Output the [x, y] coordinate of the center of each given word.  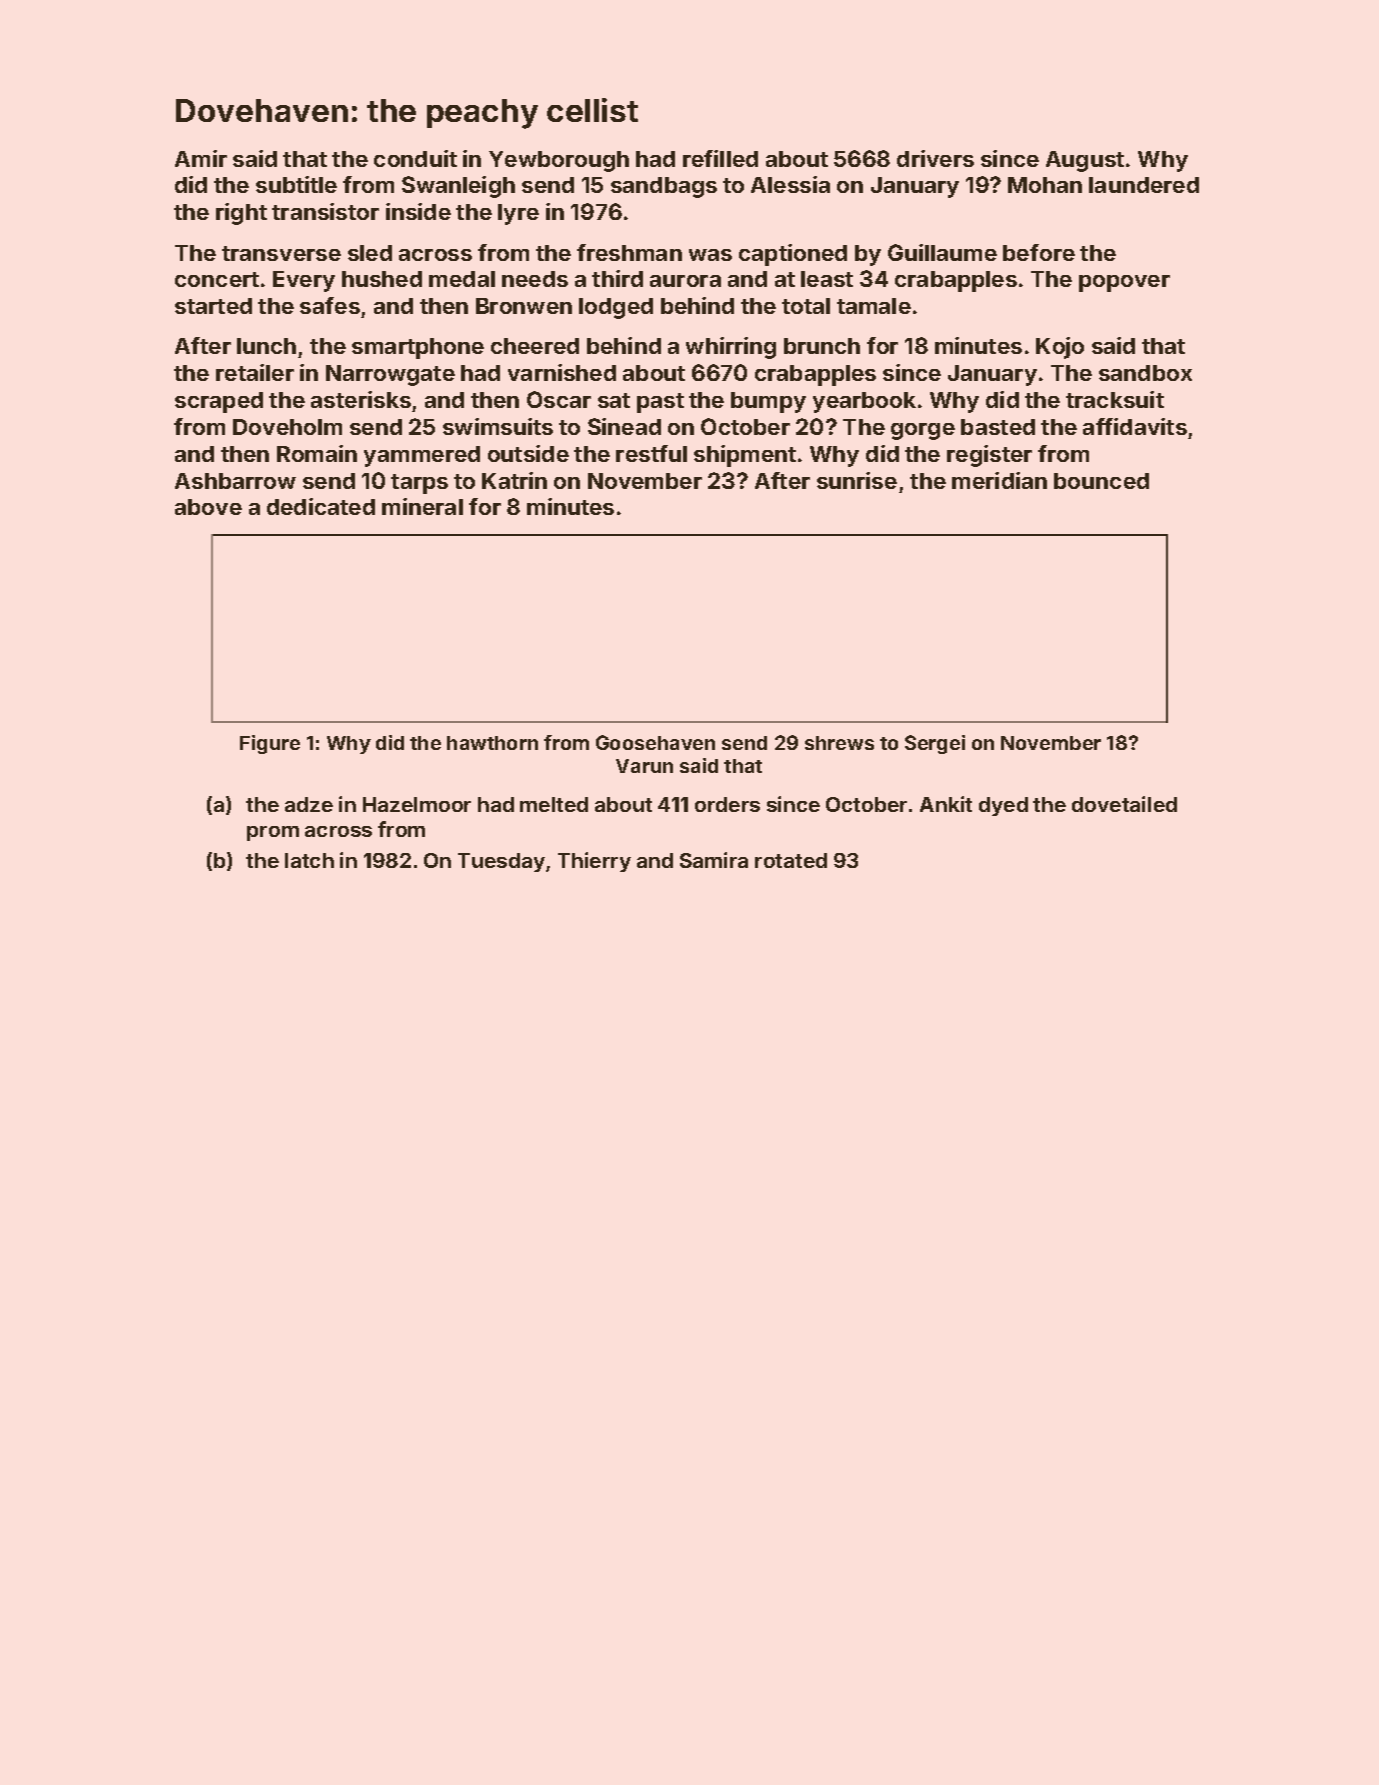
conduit [415, 158]
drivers [935, 158]
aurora [685, 281]
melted [554, 804]
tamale [874, 306]
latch [309, 860]
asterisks [361, 399]
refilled [720, 158]
